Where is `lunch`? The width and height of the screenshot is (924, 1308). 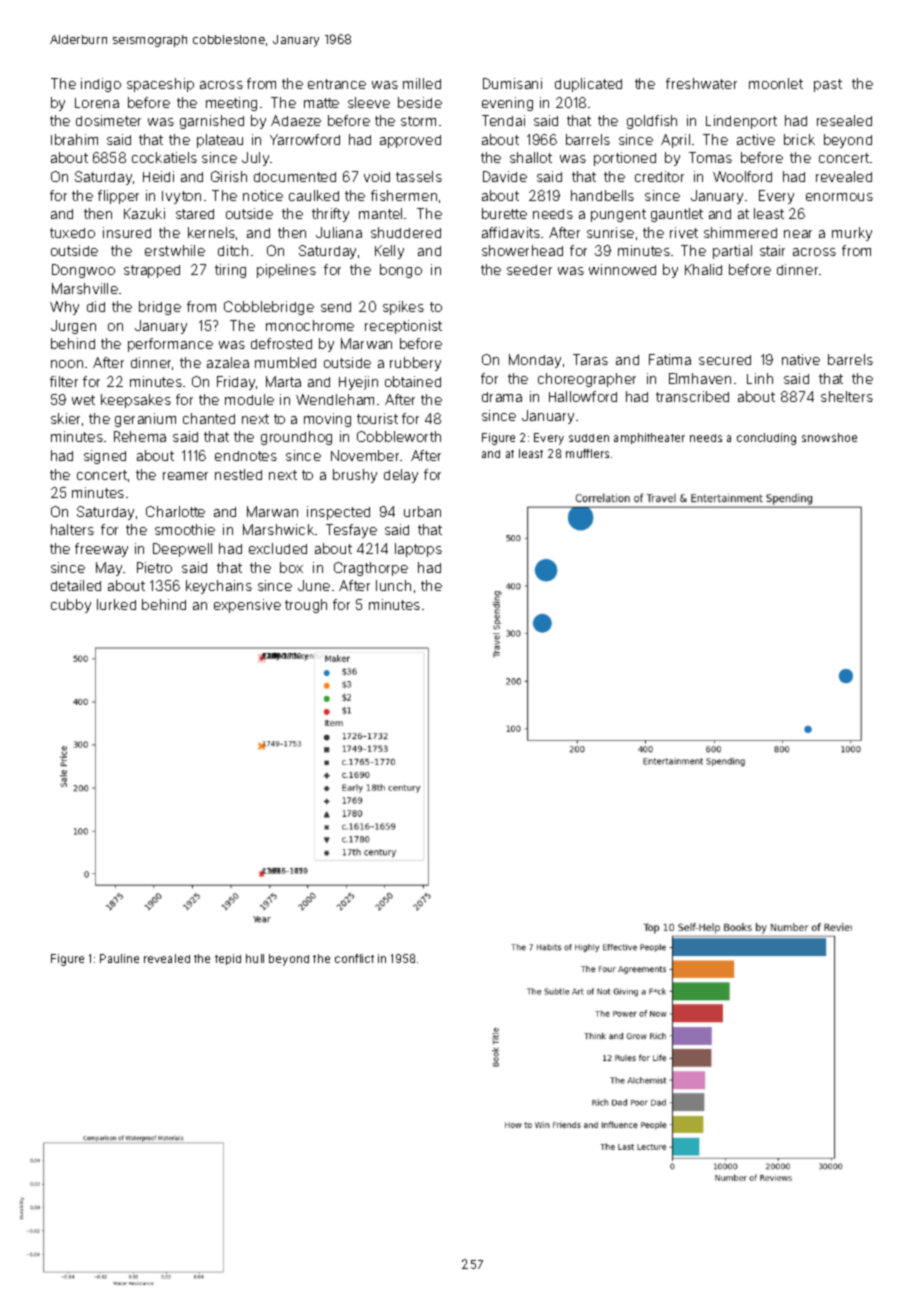 lunch is located at coordinates (393, 585).
